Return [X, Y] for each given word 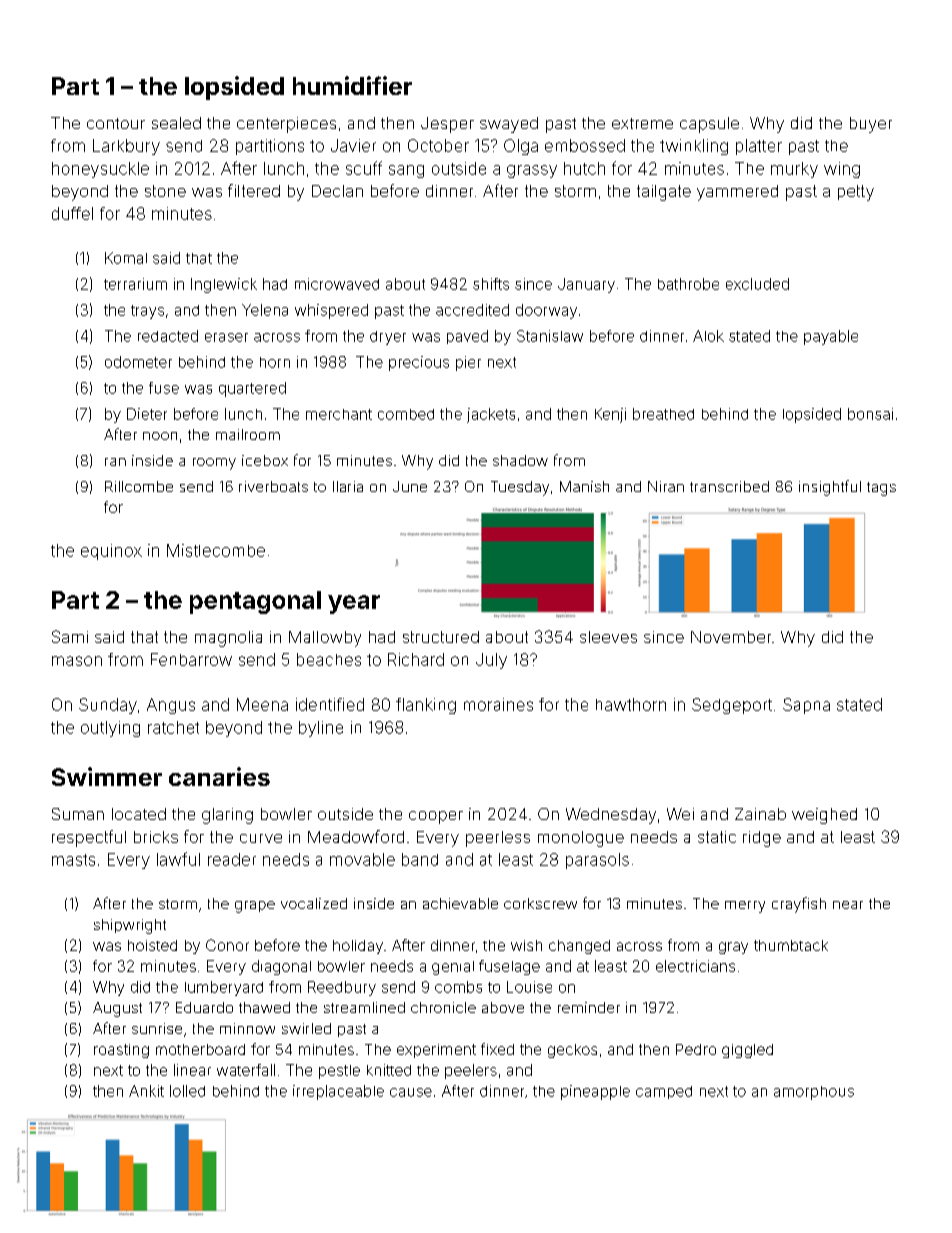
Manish [584, 486]
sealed [176, 123]
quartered [252, 389]
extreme [642, 123]
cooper [436, 817]
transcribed [729, 486]
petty [856, 193]
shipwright [130, 926]
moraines [498, 704]
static [717, 837]
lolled [187, 1091]
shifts [491, 284]
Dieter [147, 414]
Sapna [806, 706]
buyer [871, 125]
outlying [110, 729]
